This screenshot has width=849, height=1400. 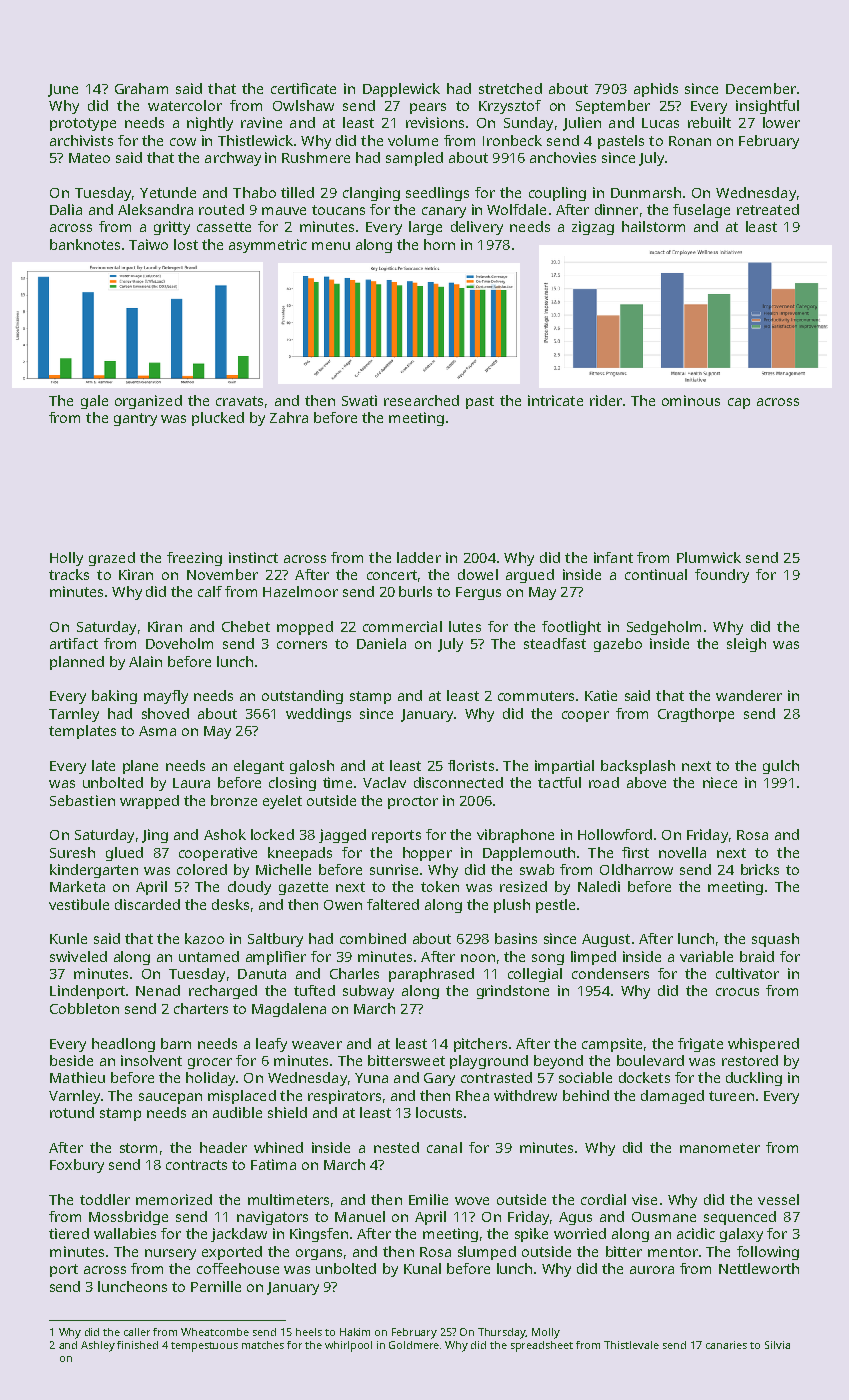 I want to click on backsplash, so click(x=638, y=767).
